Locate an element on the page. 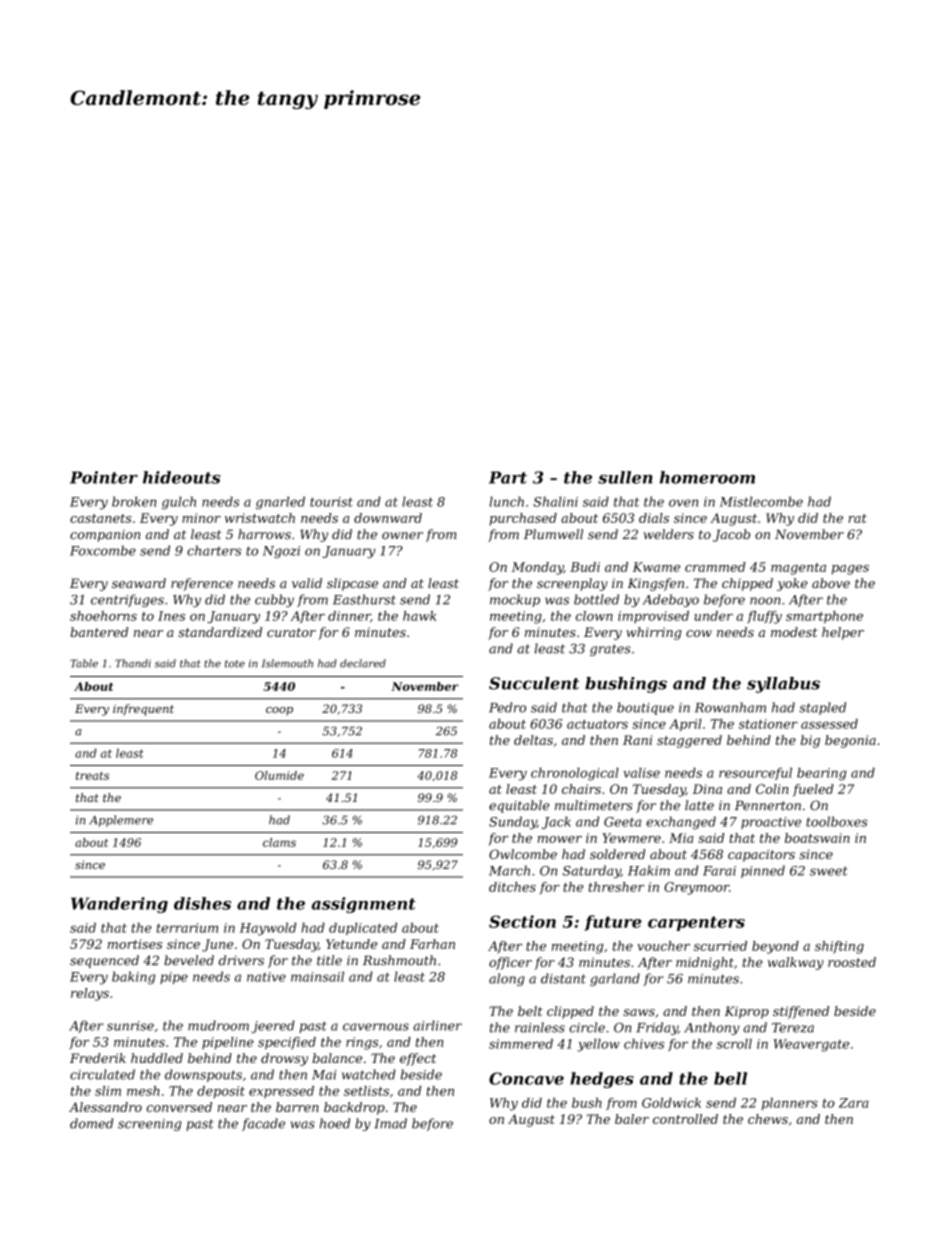 This document has width=952, height=1233. Succulent is located at coordinates (534, 683).
